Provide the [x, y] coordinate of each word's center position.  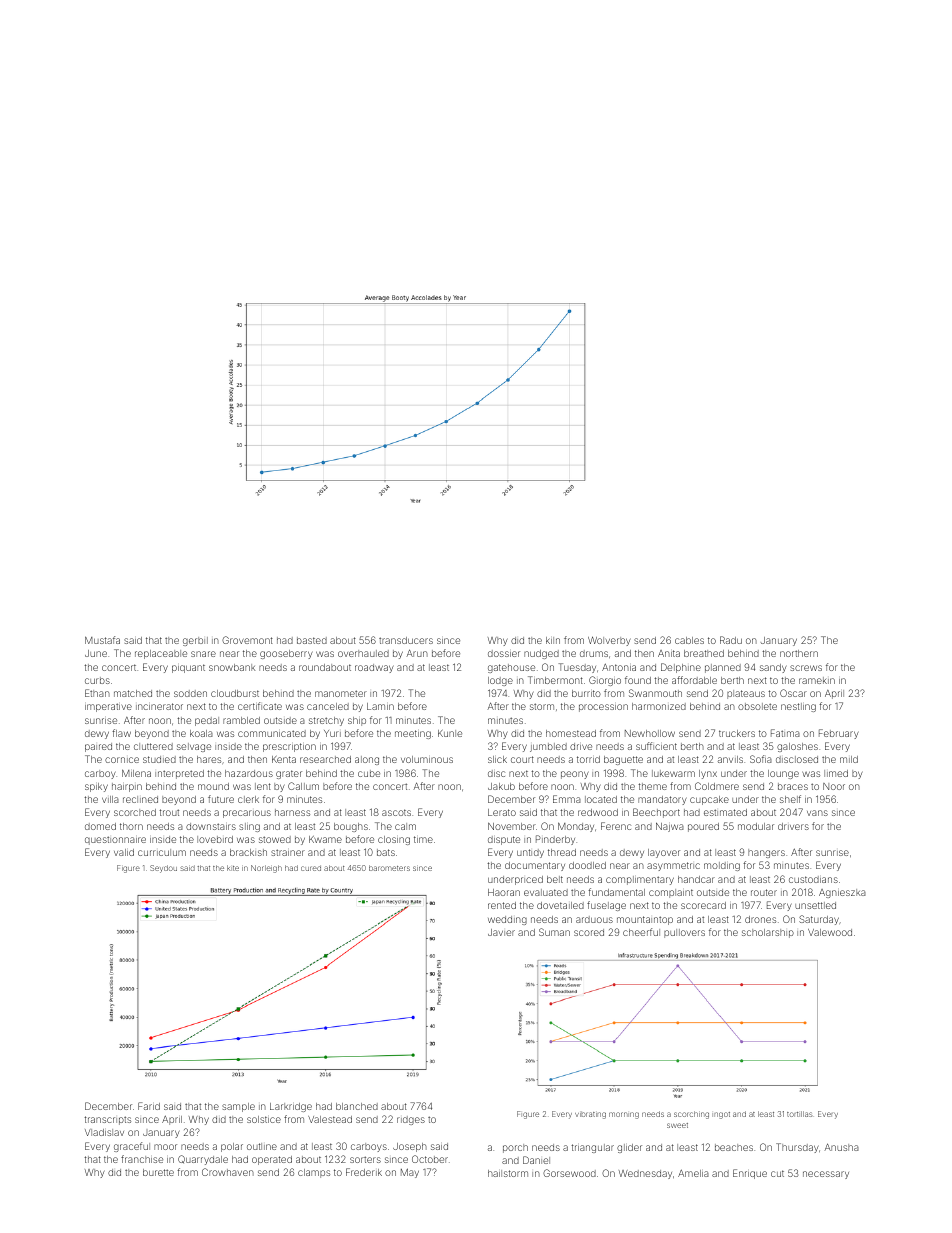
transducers [406, 640]
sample [238, 1107]
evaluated [546, 892]
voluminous [427, 759]
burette [158, 1172]
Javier [501, 932]
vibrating [590, 1115]
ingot [721, 1115]
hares [209, 759]
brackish [248, 852]
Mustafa [102, 640]
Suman [554, 932]
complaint [671, 893]
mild [849, 759]
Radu [731, 640]
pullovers [684, 933]
